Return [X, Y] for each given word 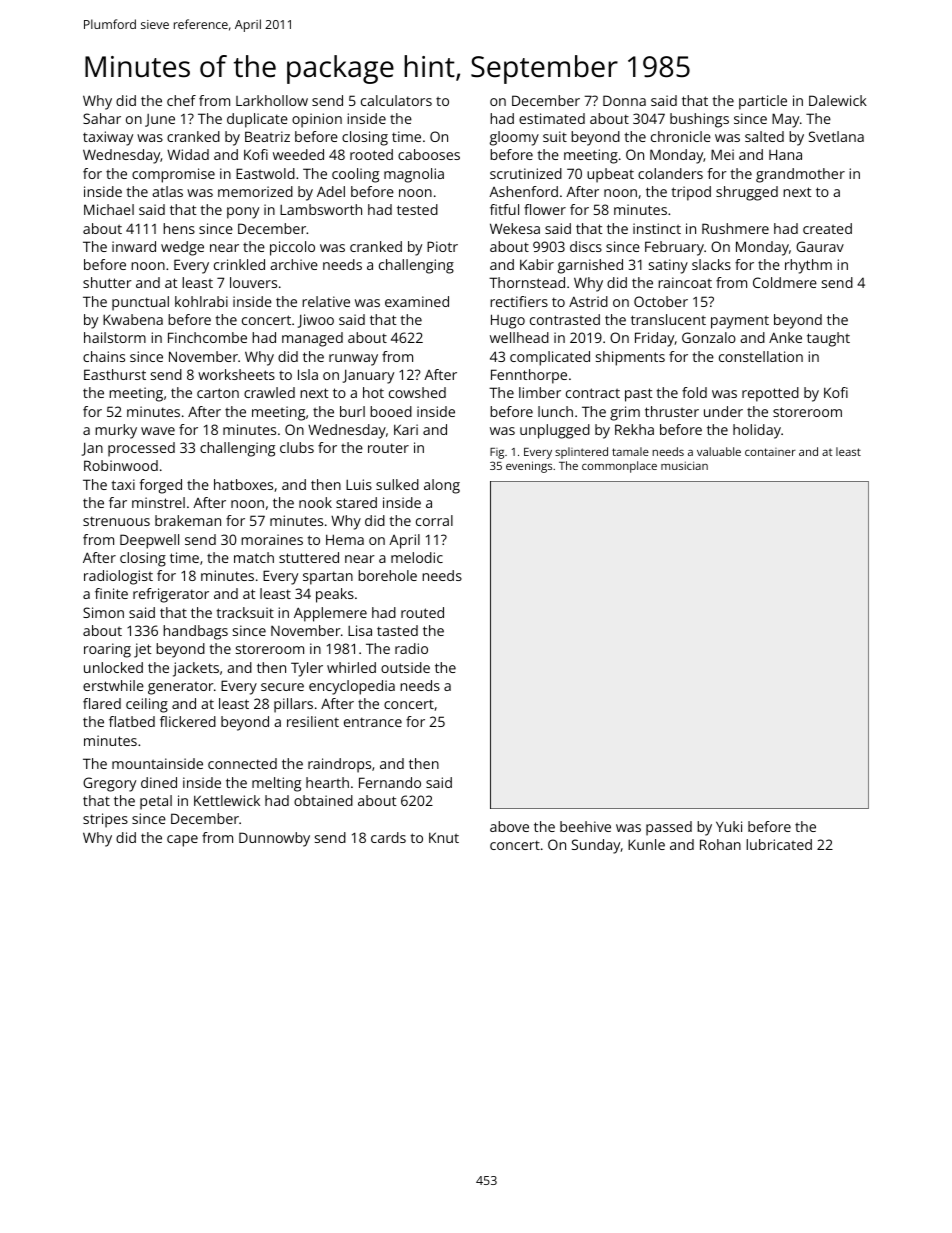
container [770, 452]
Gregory [109, 784]
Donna [624, 100]
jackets [196, 669]
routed [422, 612]
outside [405, 667]
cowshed [417, 392]
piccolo [292, 248]
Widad [188, 154]
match [254, 557]
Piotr [442, 246]
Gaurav [820, 246]
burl [352, 411]
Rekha [634, 429]
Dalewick [838, 100]
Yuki [729, 826]
